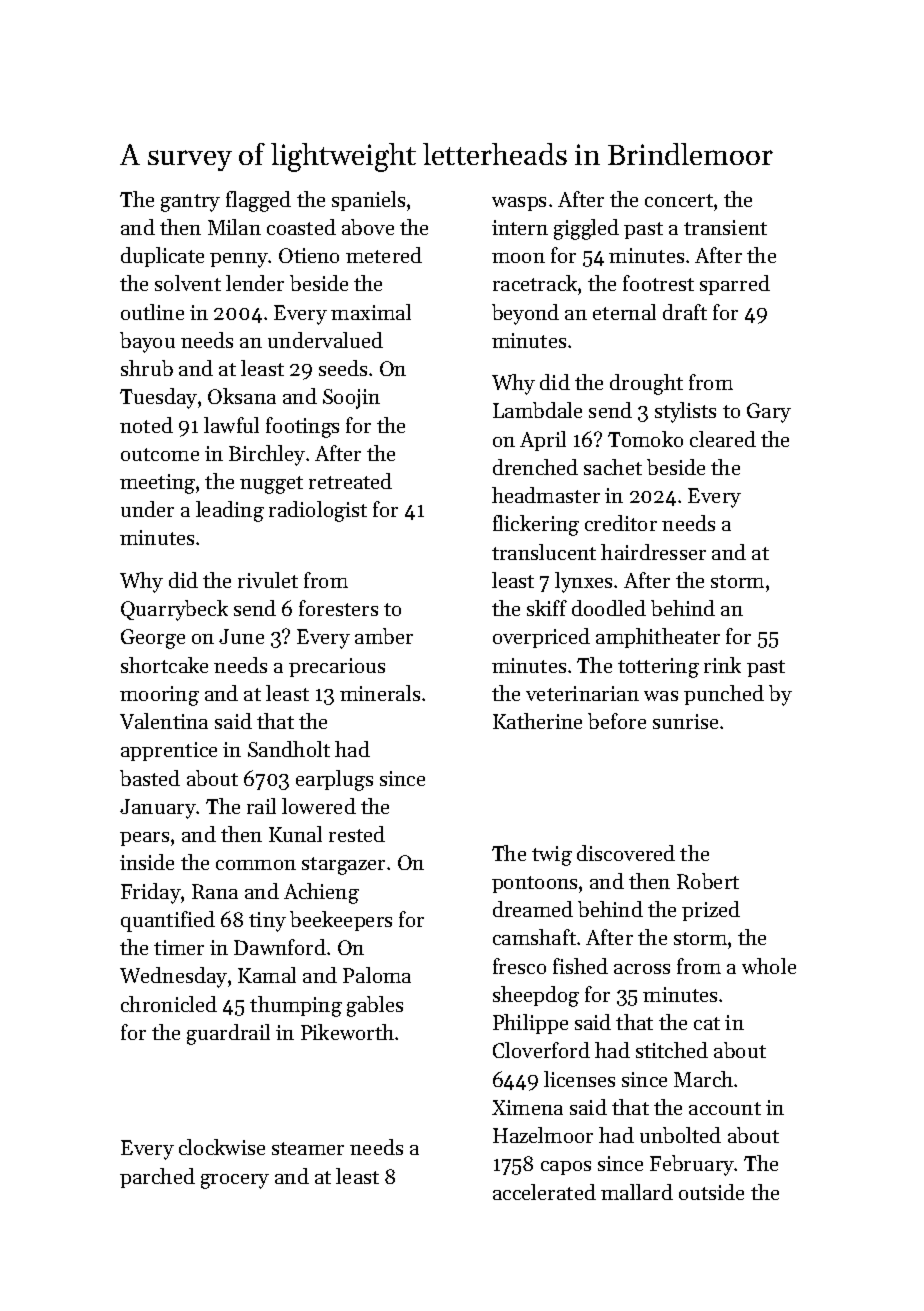  Describe the element at coordinates (157, 1178) in the screenshot. I see `parched` at that location.
